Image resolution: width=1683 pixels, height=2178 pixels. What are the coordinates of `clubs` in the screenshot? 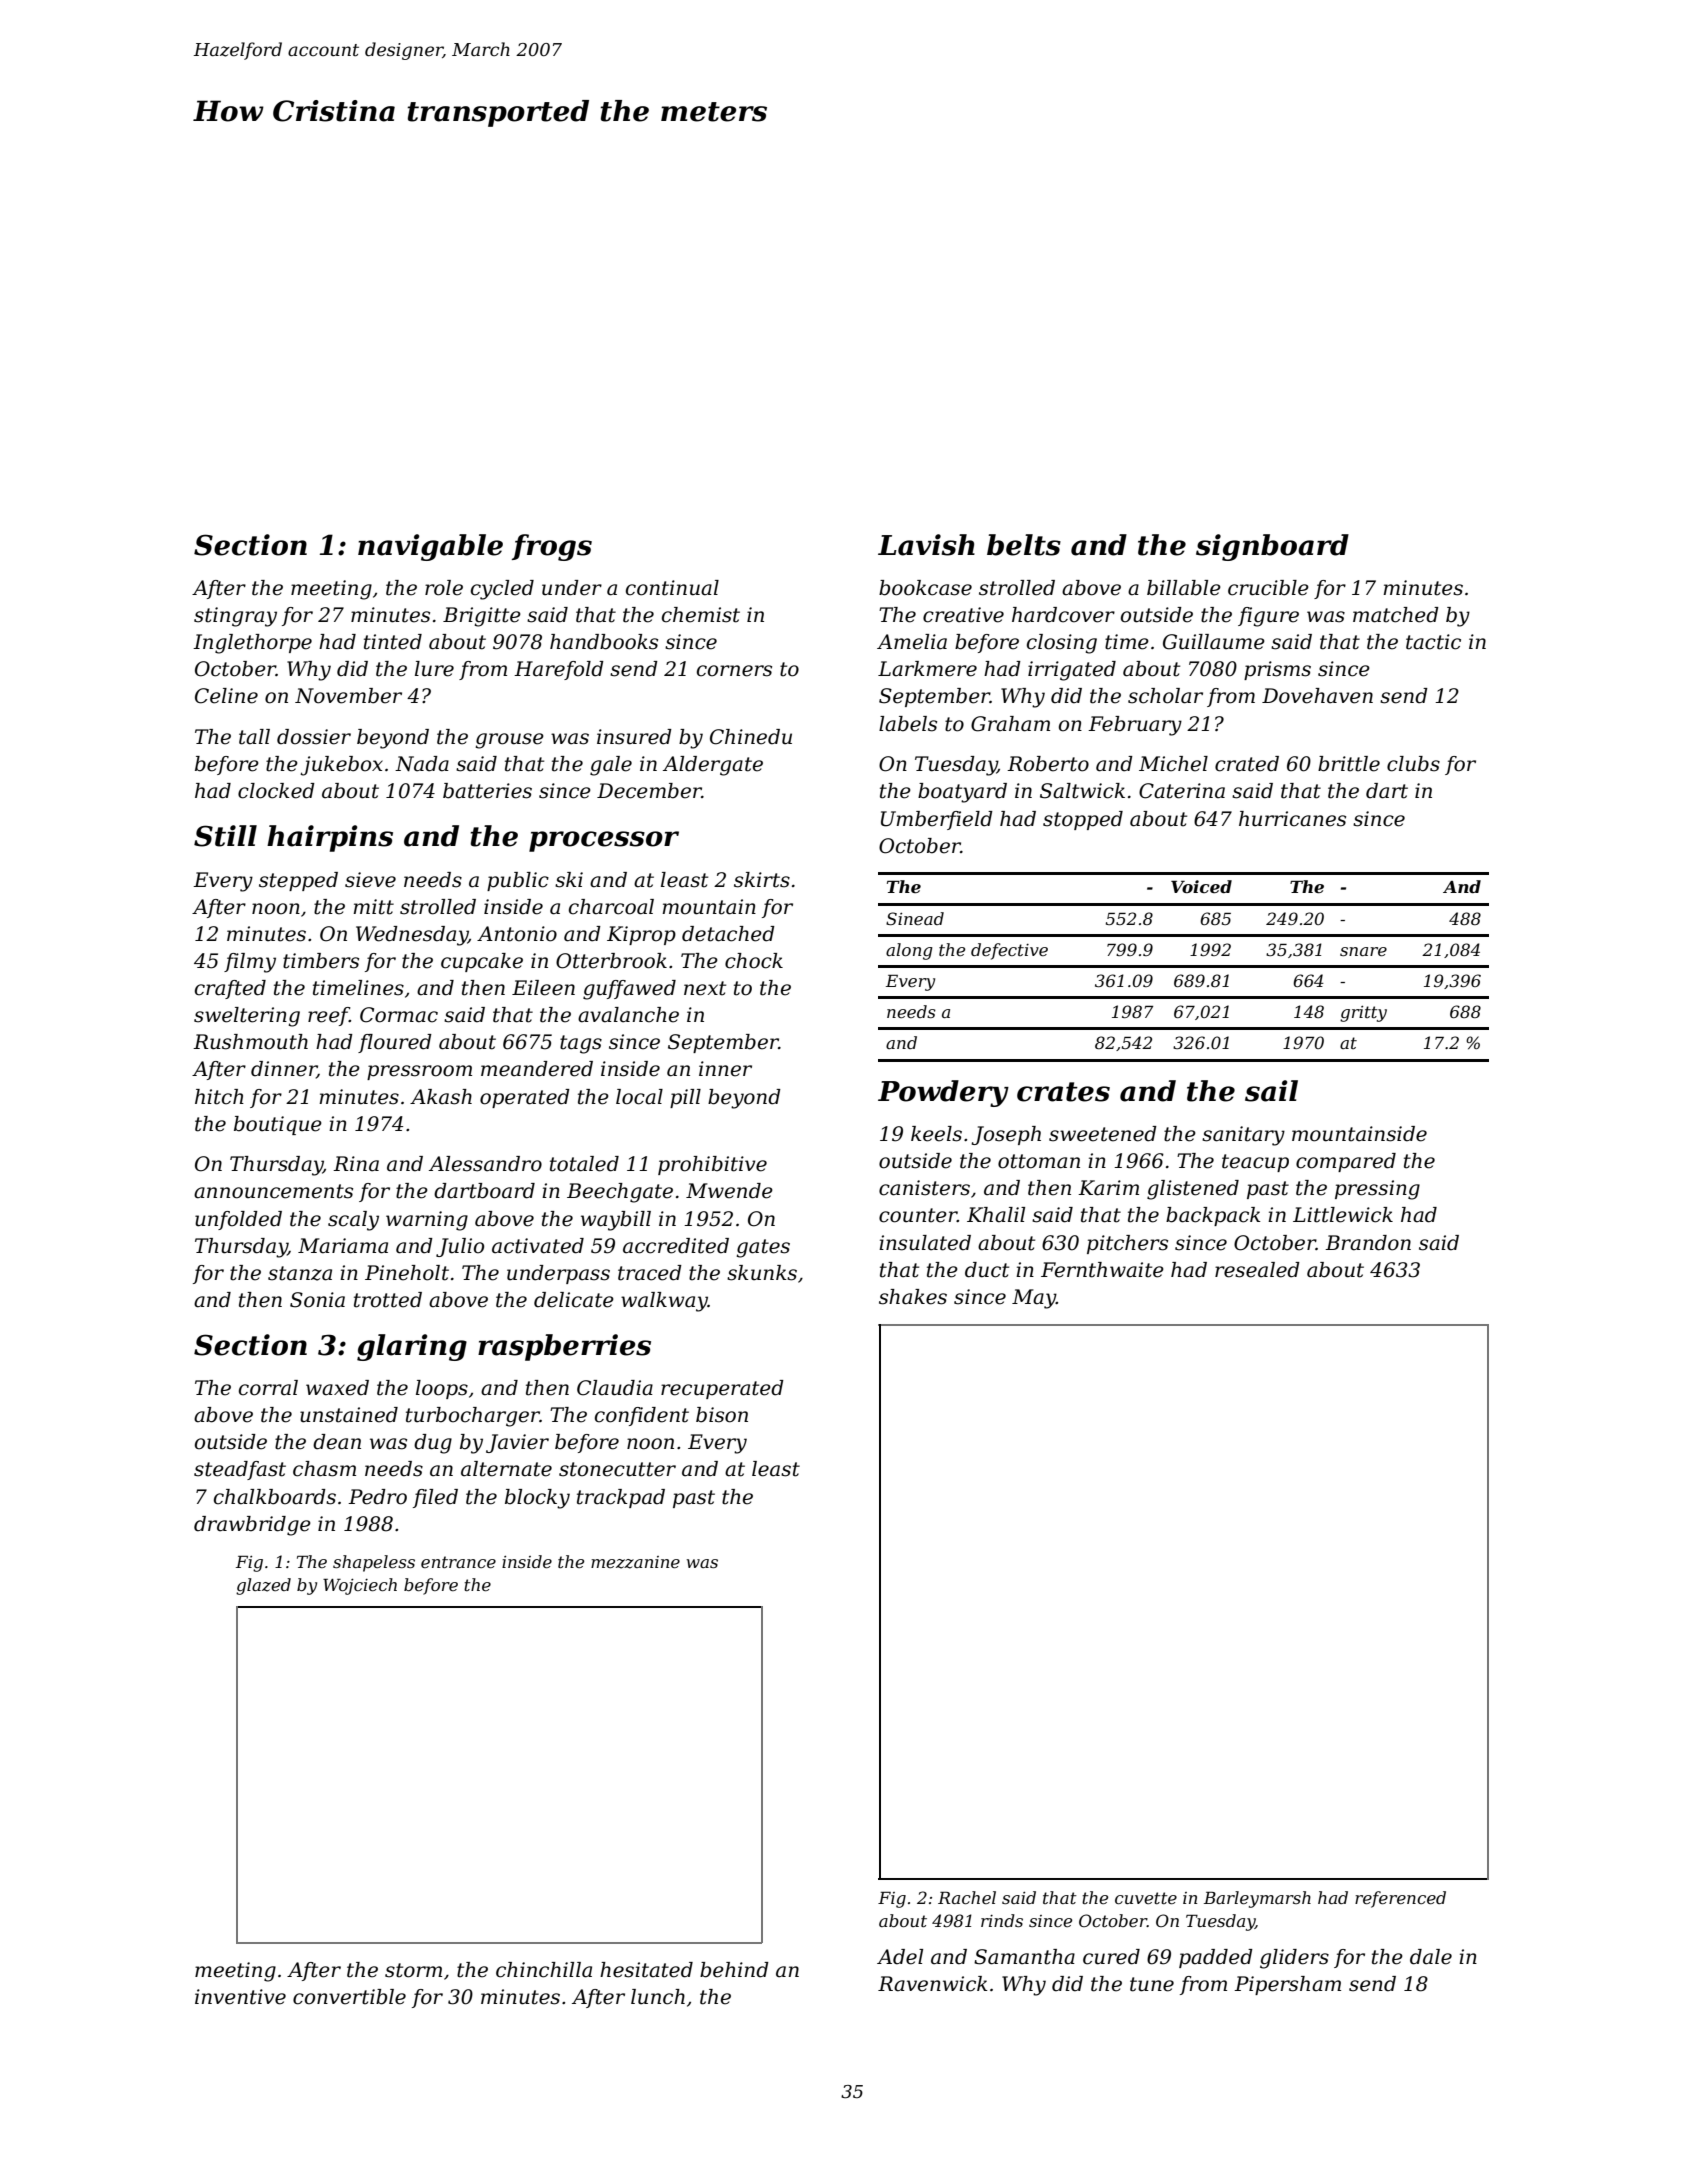 It's located at (1413, 764).
